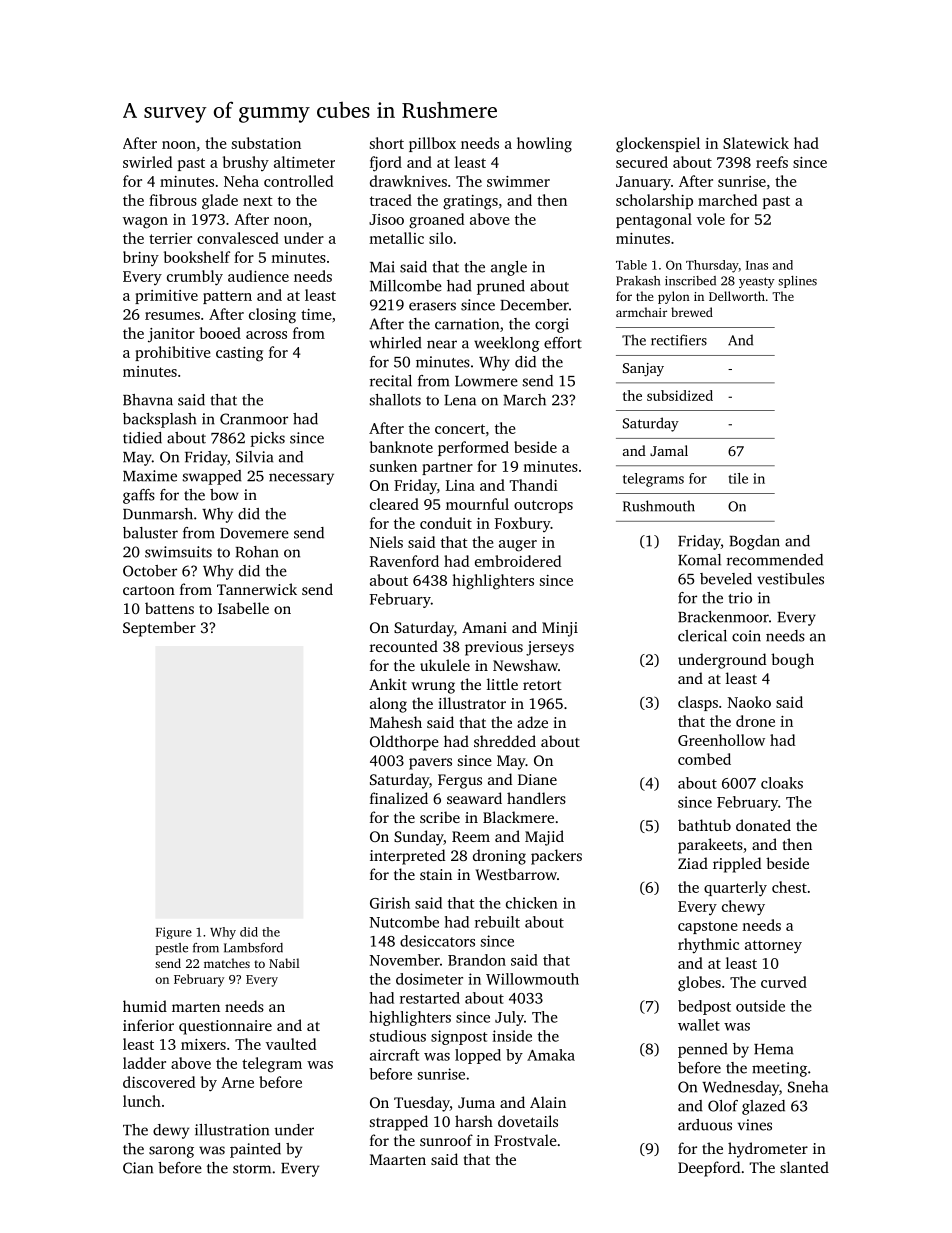 Image resolution: width=952 pixels, height=1233 pixels. Describe the element at coordinates (436, 874) in the screenshot. I see `stain` at that location.
